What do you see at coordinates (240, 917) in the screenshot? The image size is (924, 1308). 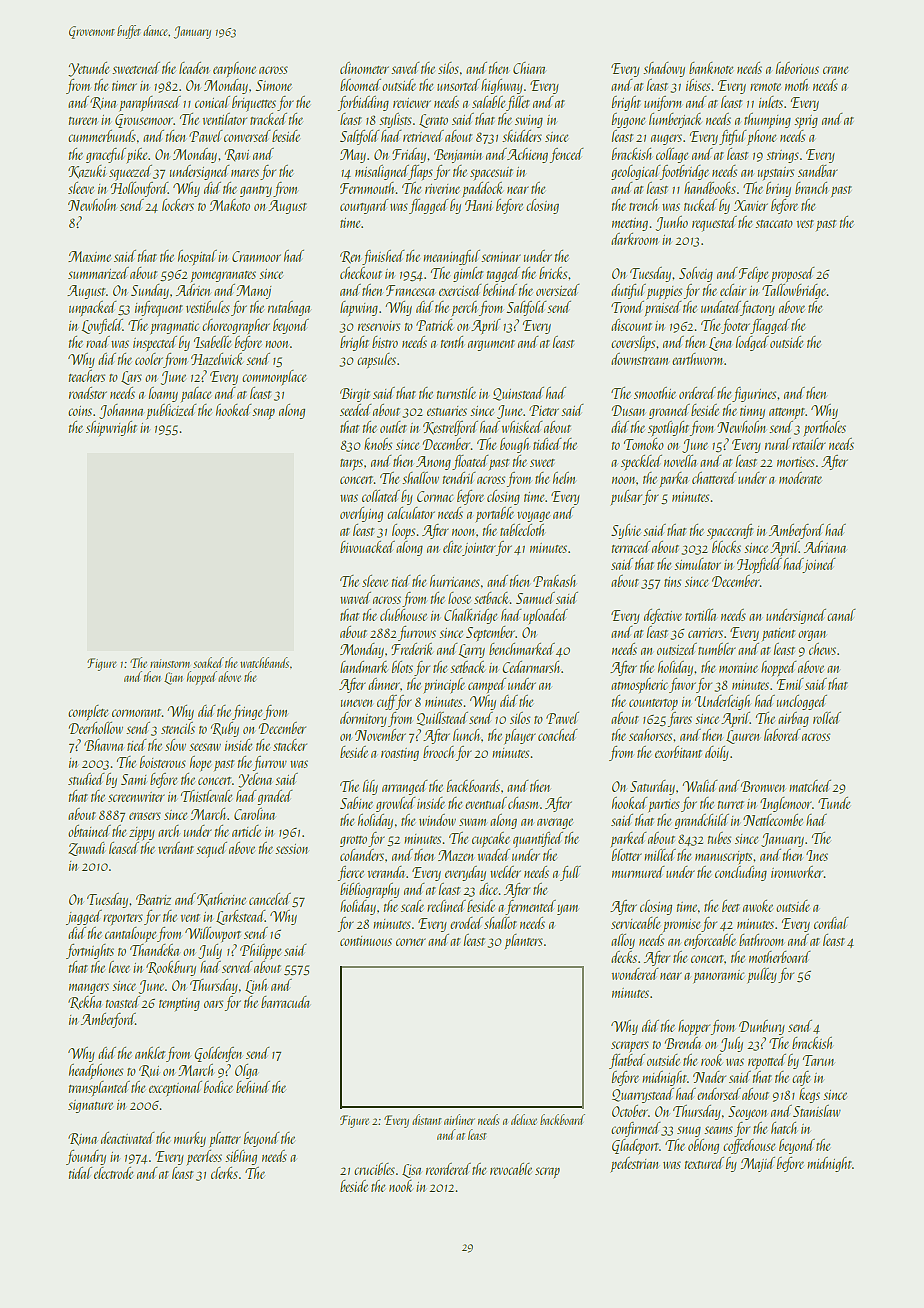 I see `Larkstead` at bounding box center [240, 917].
